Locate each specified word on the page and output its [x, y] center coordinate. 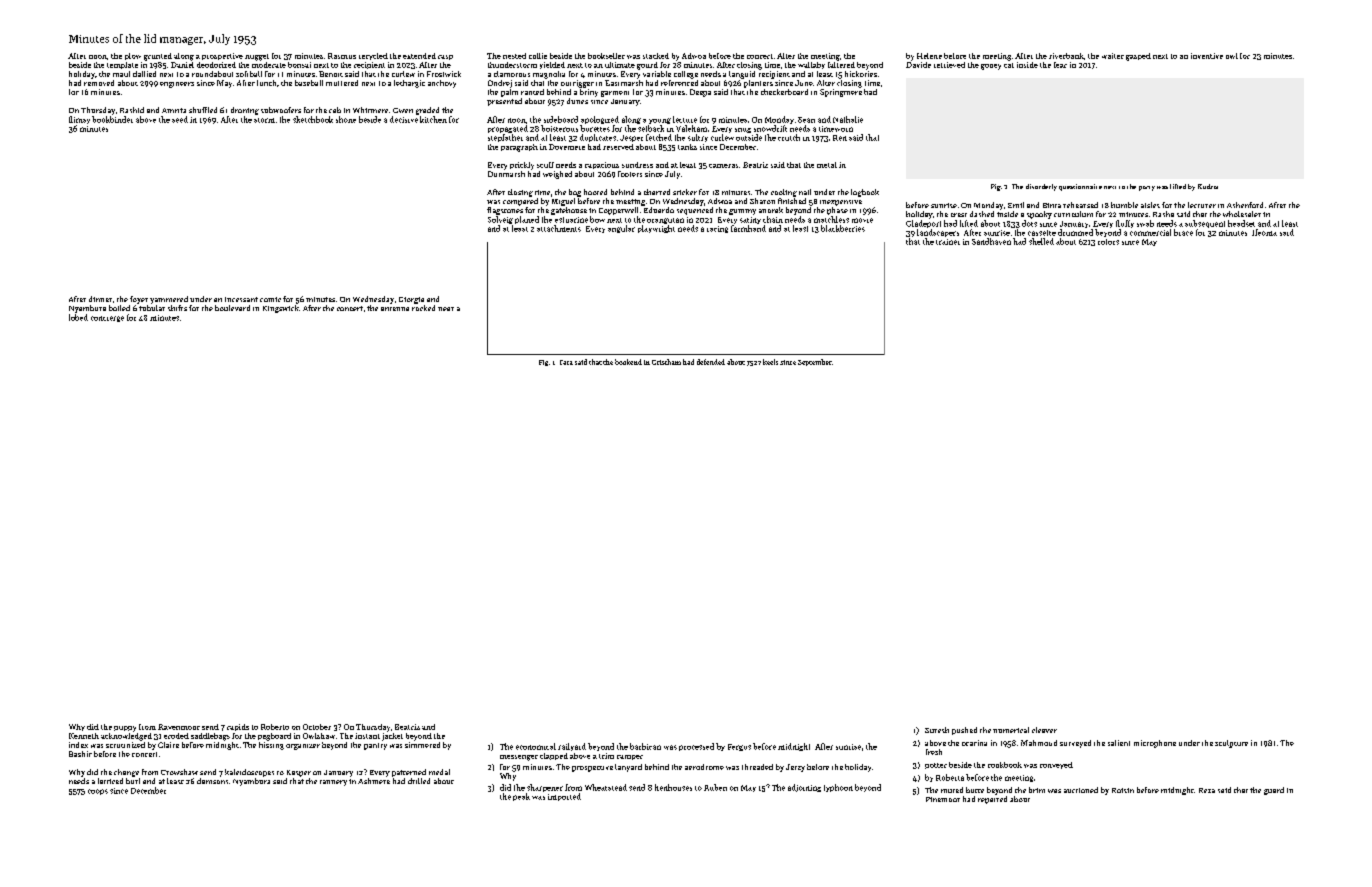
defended [711, 362]
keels [770, 362]
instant [367, 736]
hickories [861, 74]
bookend [628, 362]
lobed [78, 317]
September [815, 362]
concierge [107, 319]
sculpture [1231, 744]
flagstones [505, 211]
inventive [1207, 56]
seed [180, 119]
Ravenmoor [179, 727]
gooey [991, 67]
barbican [645, 746]
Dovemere [567, 147]
